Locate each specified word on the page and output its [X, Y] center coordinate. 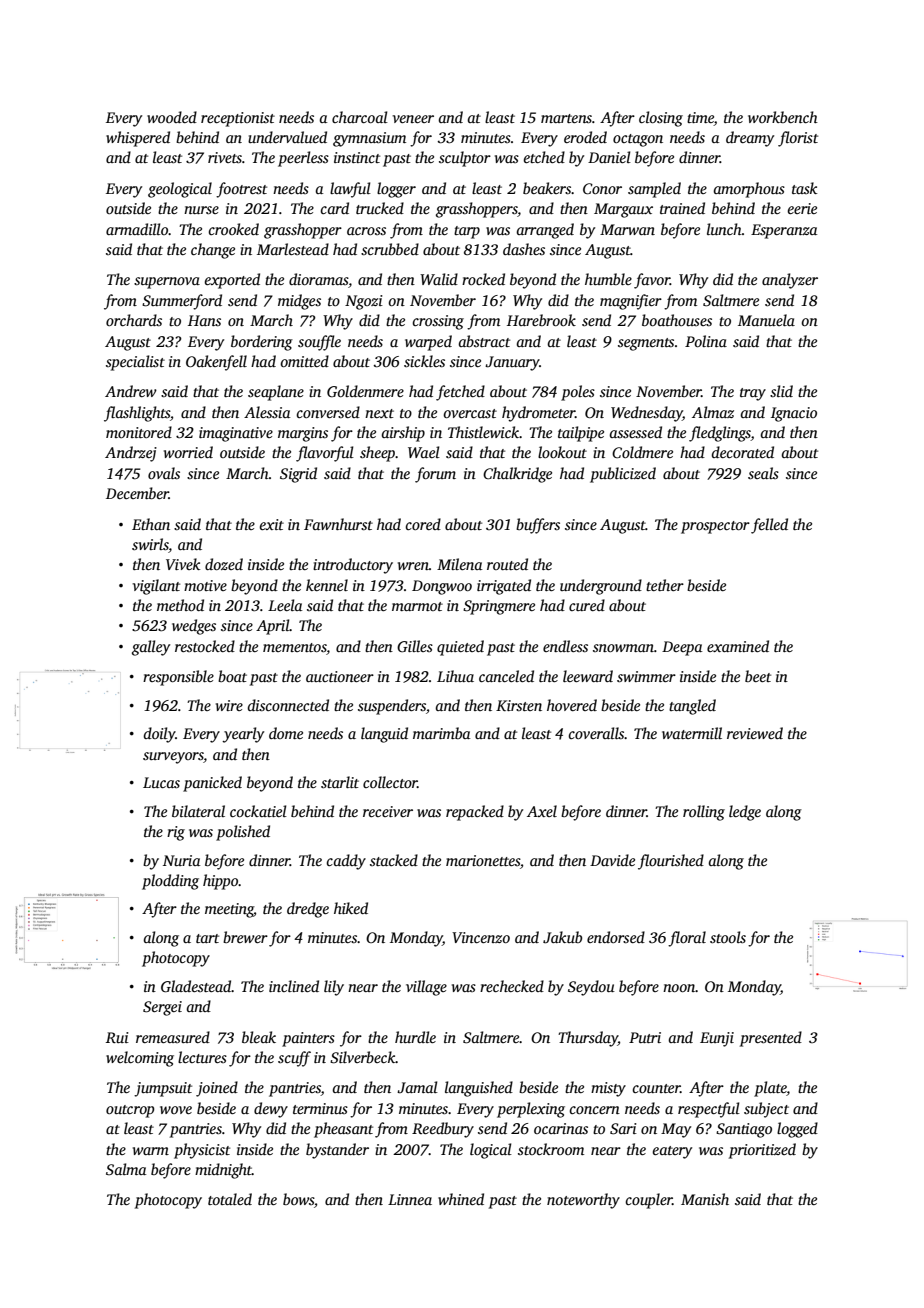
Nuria [182, 860]
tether [665, 585]
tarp [467, 232]
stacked [394, 860]
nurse [201, 210]
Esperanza [784, 231]
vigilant [156, 587]
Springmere [499, 607]
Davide [612, 860]
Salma [126, 1169]
